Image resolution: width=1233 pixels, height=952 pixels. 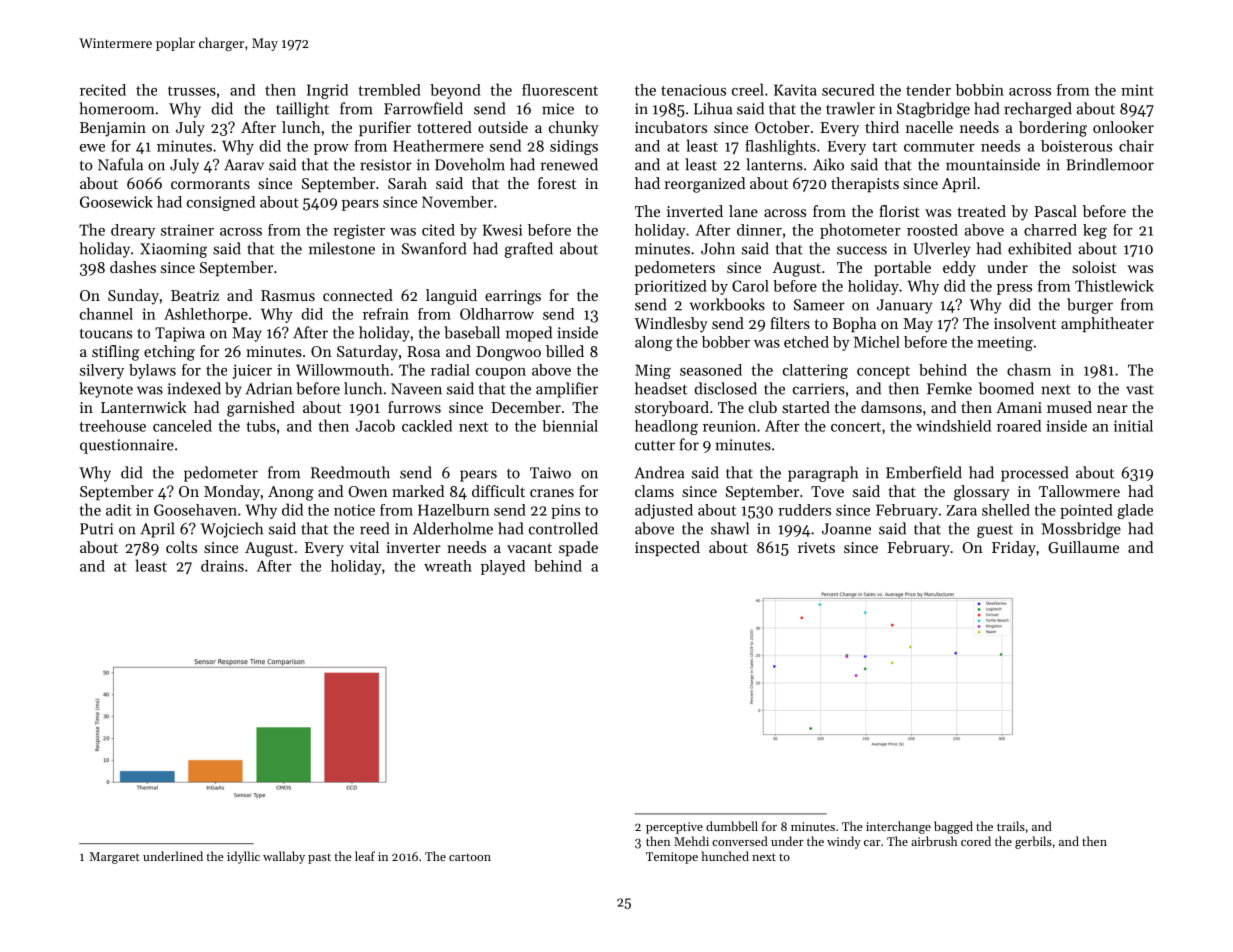 What do you see at coordinates (941, 250) in the image?
I see `Ulverley` at bounding box center [941, 250].
